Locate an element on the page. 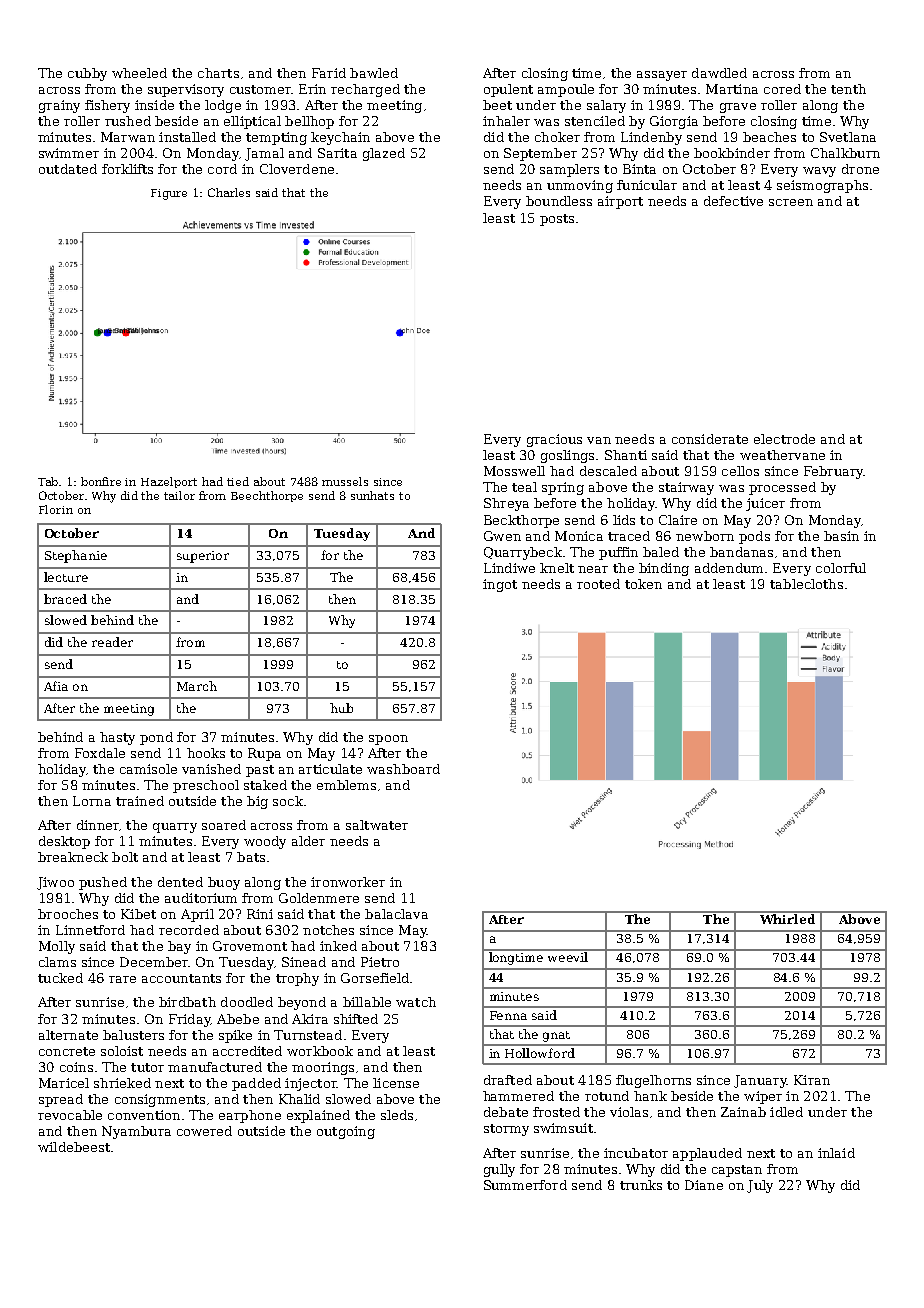 This page has width=924, height=1308. grainy is located at coordinates (59, 106).
